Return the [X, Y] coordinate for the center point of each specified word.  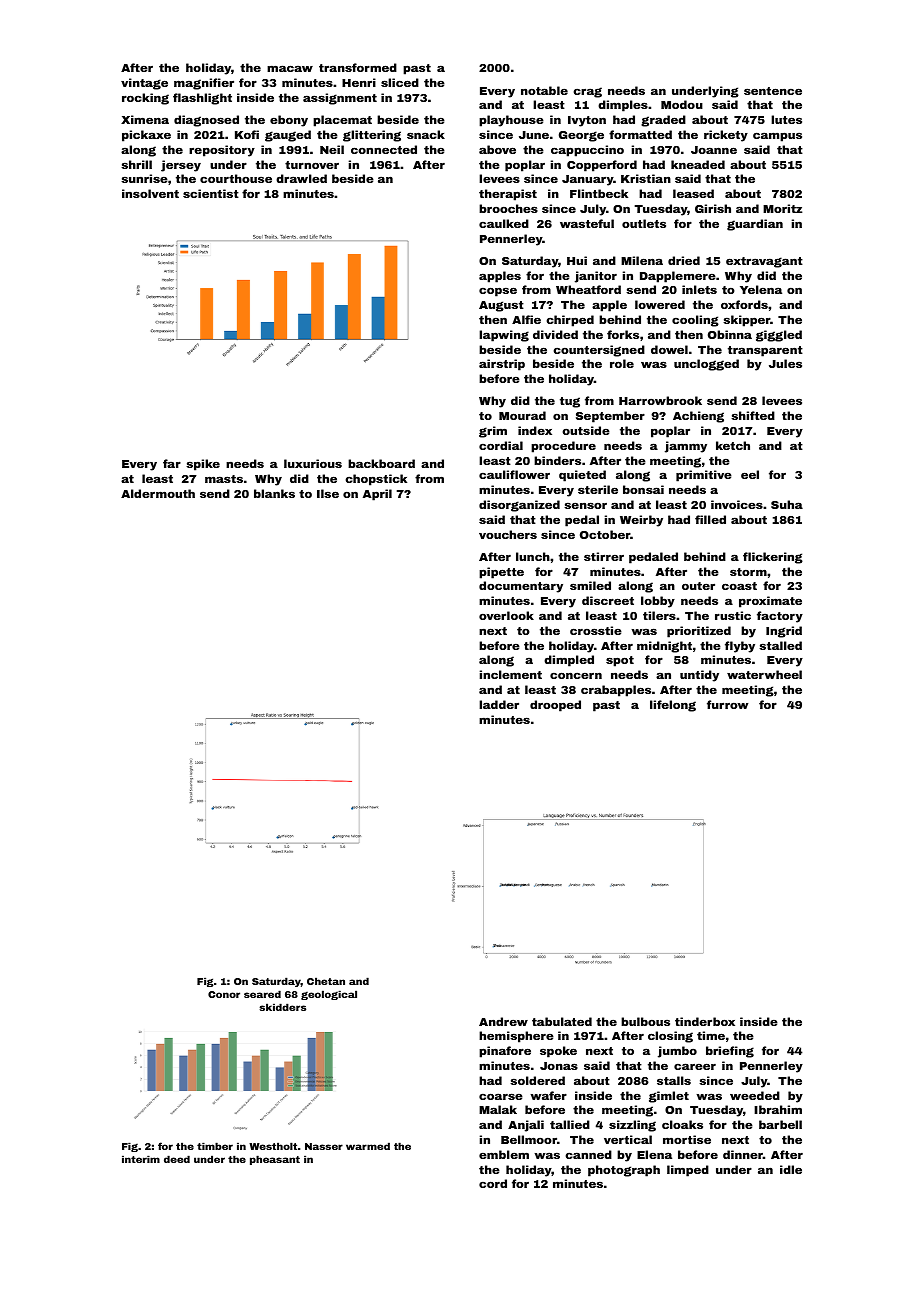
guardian [755, 225]
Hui [577, 260]
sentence [773, 91]
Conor [224, 994]
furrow [727, 704]
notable [544, 90]
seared [262, 994]
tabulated [562, 1021]
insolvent [150, 193]
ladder [499, 704]
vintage [144, 84]
